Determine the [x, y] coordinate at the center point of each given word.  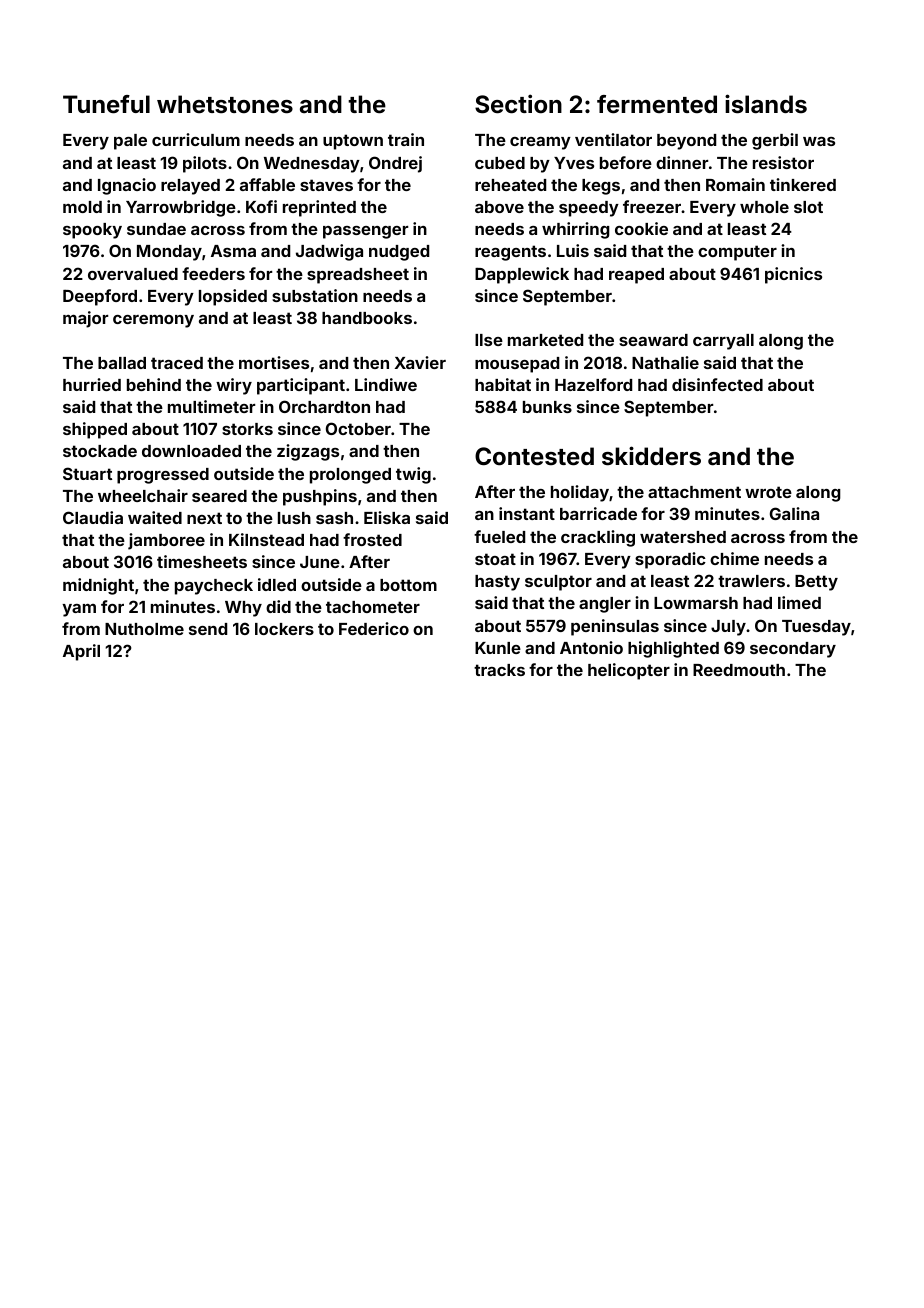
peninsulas [615, 627]
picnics [793, 275]
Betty [816, 583]
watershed [683, 537]
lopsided [233, 297]
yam [79, 610]
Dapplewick [522, 275]
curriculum [196, 139]
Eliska [387, 517]
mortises [274, 362]
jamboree [166, 541]
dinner [682, 162]
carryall [723, 342]
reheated [510, 185]
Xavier [420, 362]
